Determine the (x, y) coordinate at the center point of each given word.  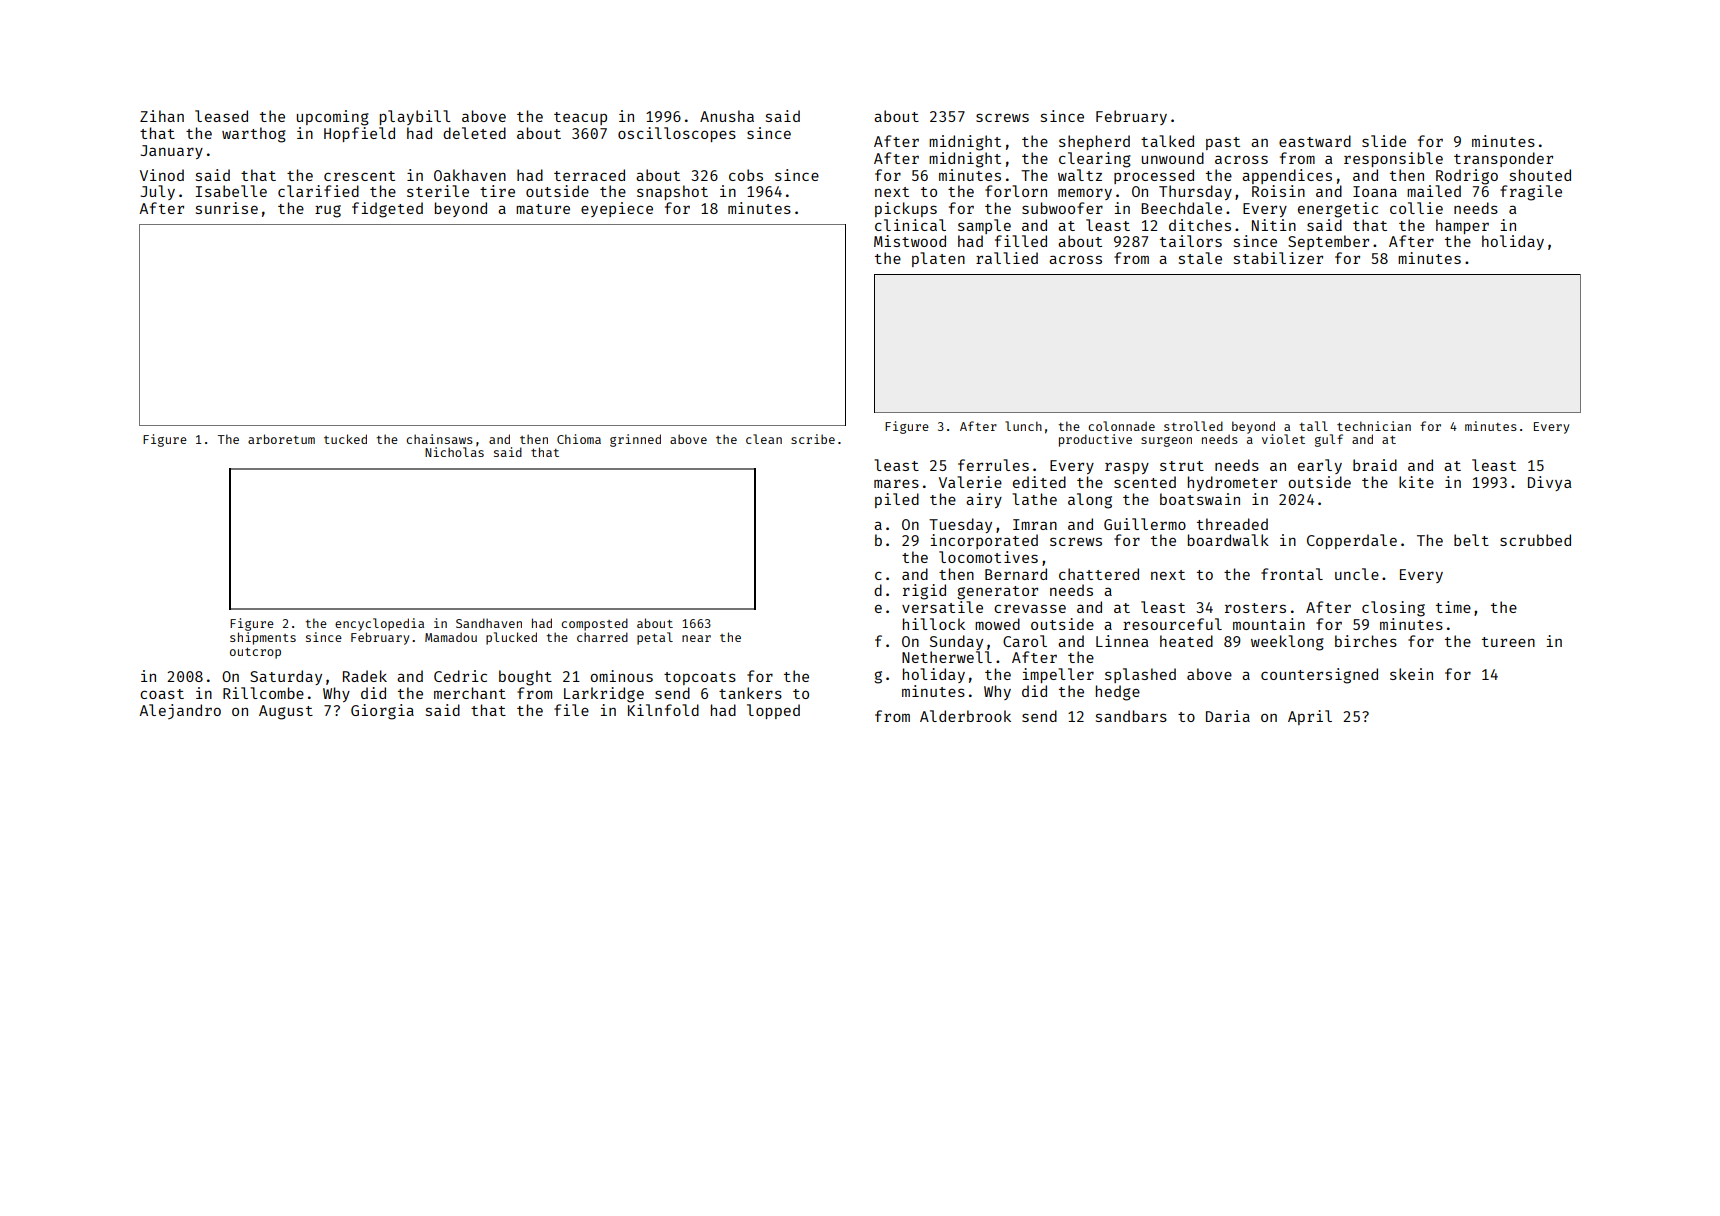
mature (543, 209)
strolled (1193, 426)
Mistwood (910, 241)
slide (1384, 141)
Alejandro (180, 711)
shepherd (1094, 142)
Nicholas (454, 452)
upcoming (333, 118)
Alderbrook (965, 716)
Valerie (970, 482)
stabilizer (1278, 258)
